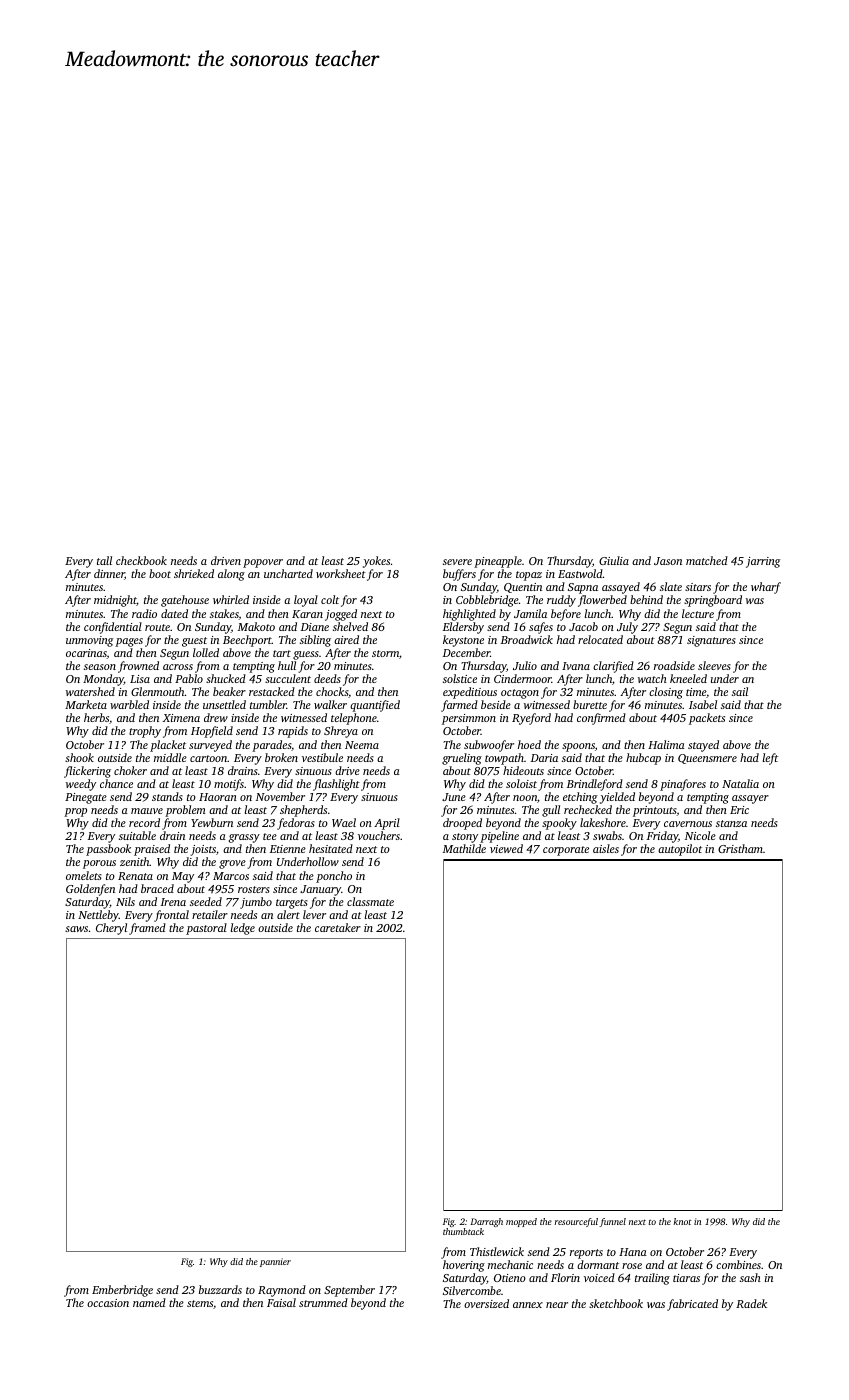 The width and height of the image is (849, 1400). What do you see at coordinates (376, 562) in the image?
I see `yokes` at bounding box center [376, 562].
